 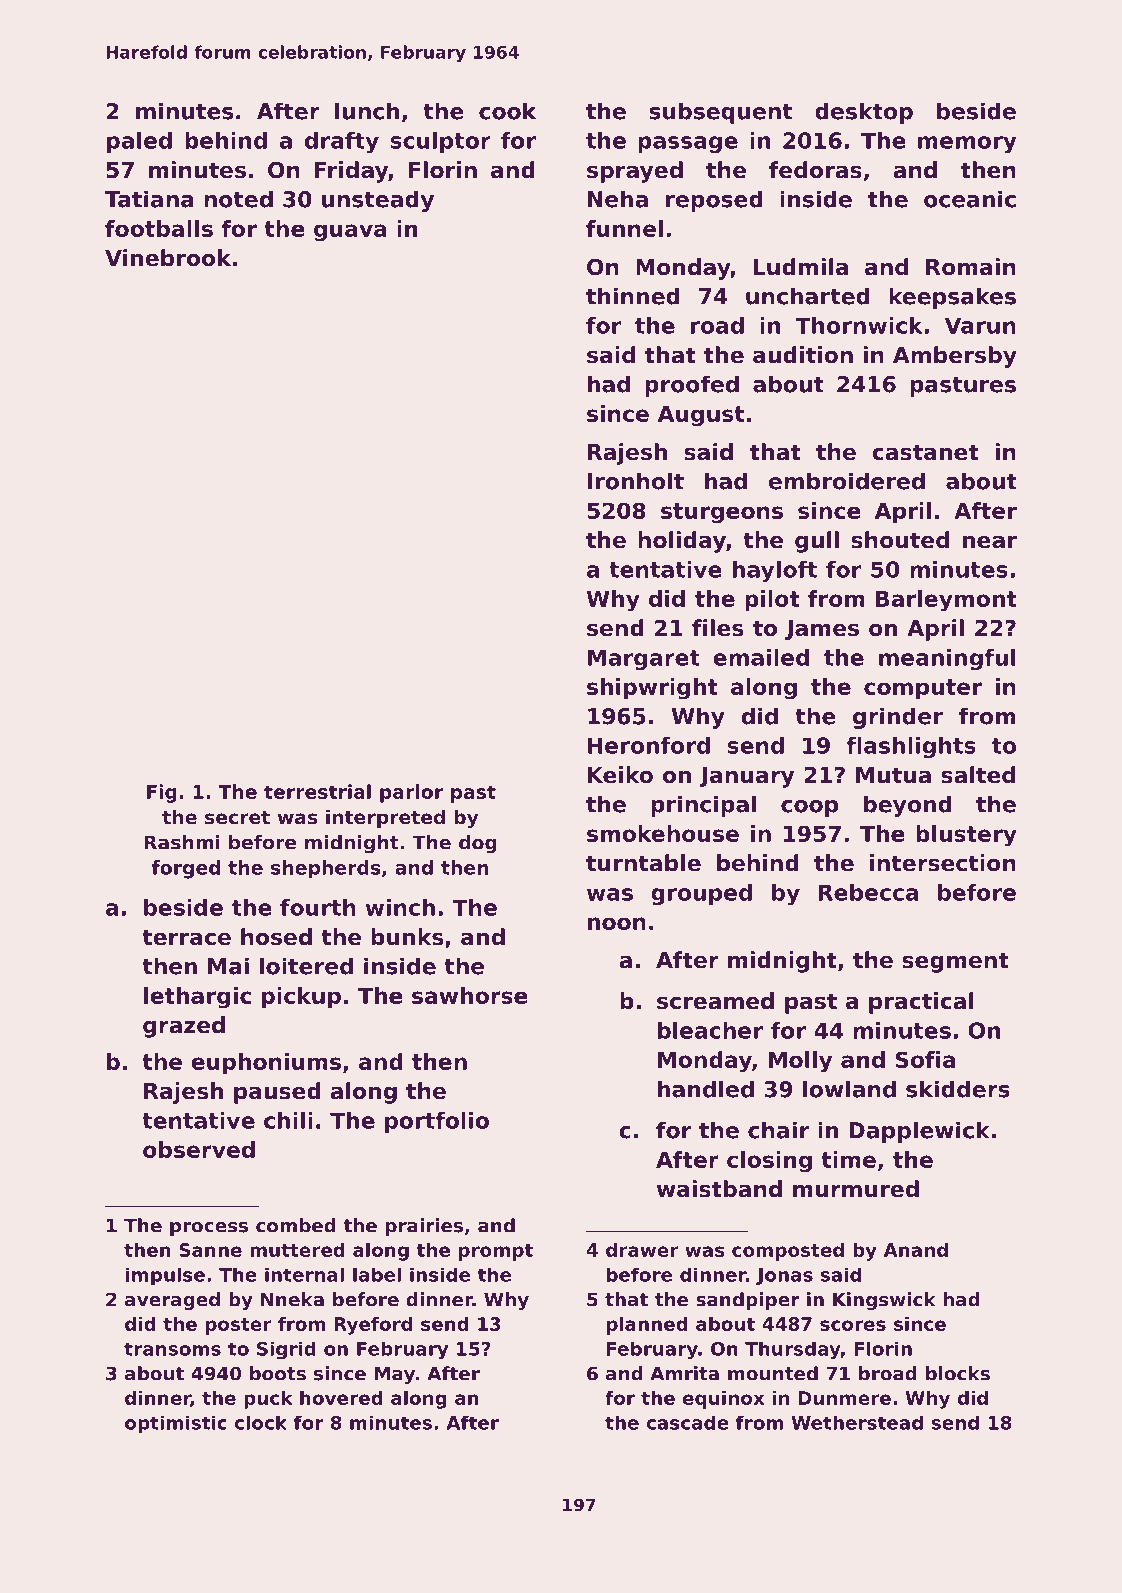 I want to click on clock, so click(x=261, y=1423).
